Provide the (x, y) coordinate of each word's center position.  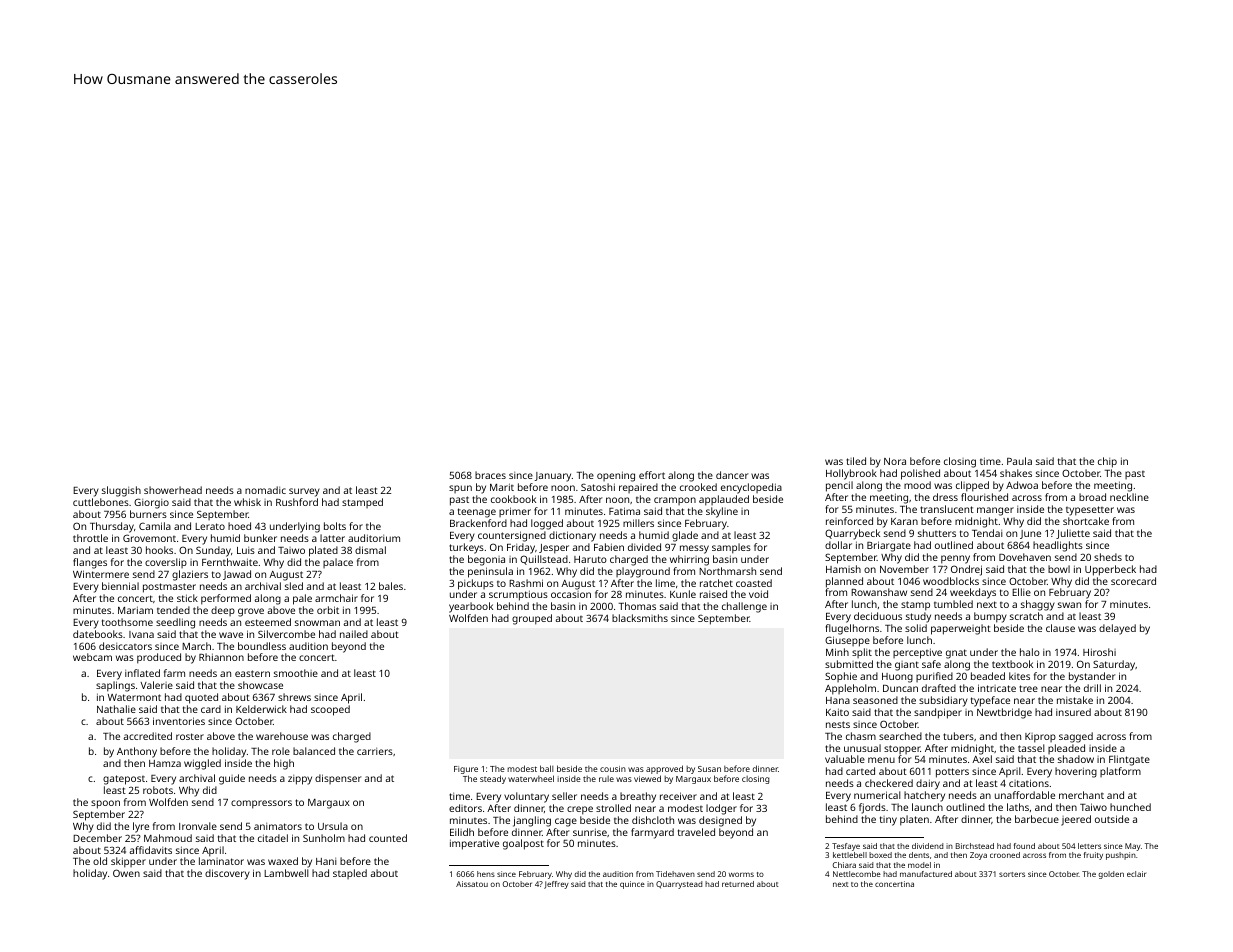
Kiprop (1040, 738)
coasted (754, 583)
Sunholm (324, 838)
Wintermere (101, 574)
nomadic (265, 490)
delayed (1117, 629)
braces (490, 475)
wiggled (202, 764)
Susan (709, 769)
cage (566, 822)
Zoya (978, 856)
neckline (1129, 497)
